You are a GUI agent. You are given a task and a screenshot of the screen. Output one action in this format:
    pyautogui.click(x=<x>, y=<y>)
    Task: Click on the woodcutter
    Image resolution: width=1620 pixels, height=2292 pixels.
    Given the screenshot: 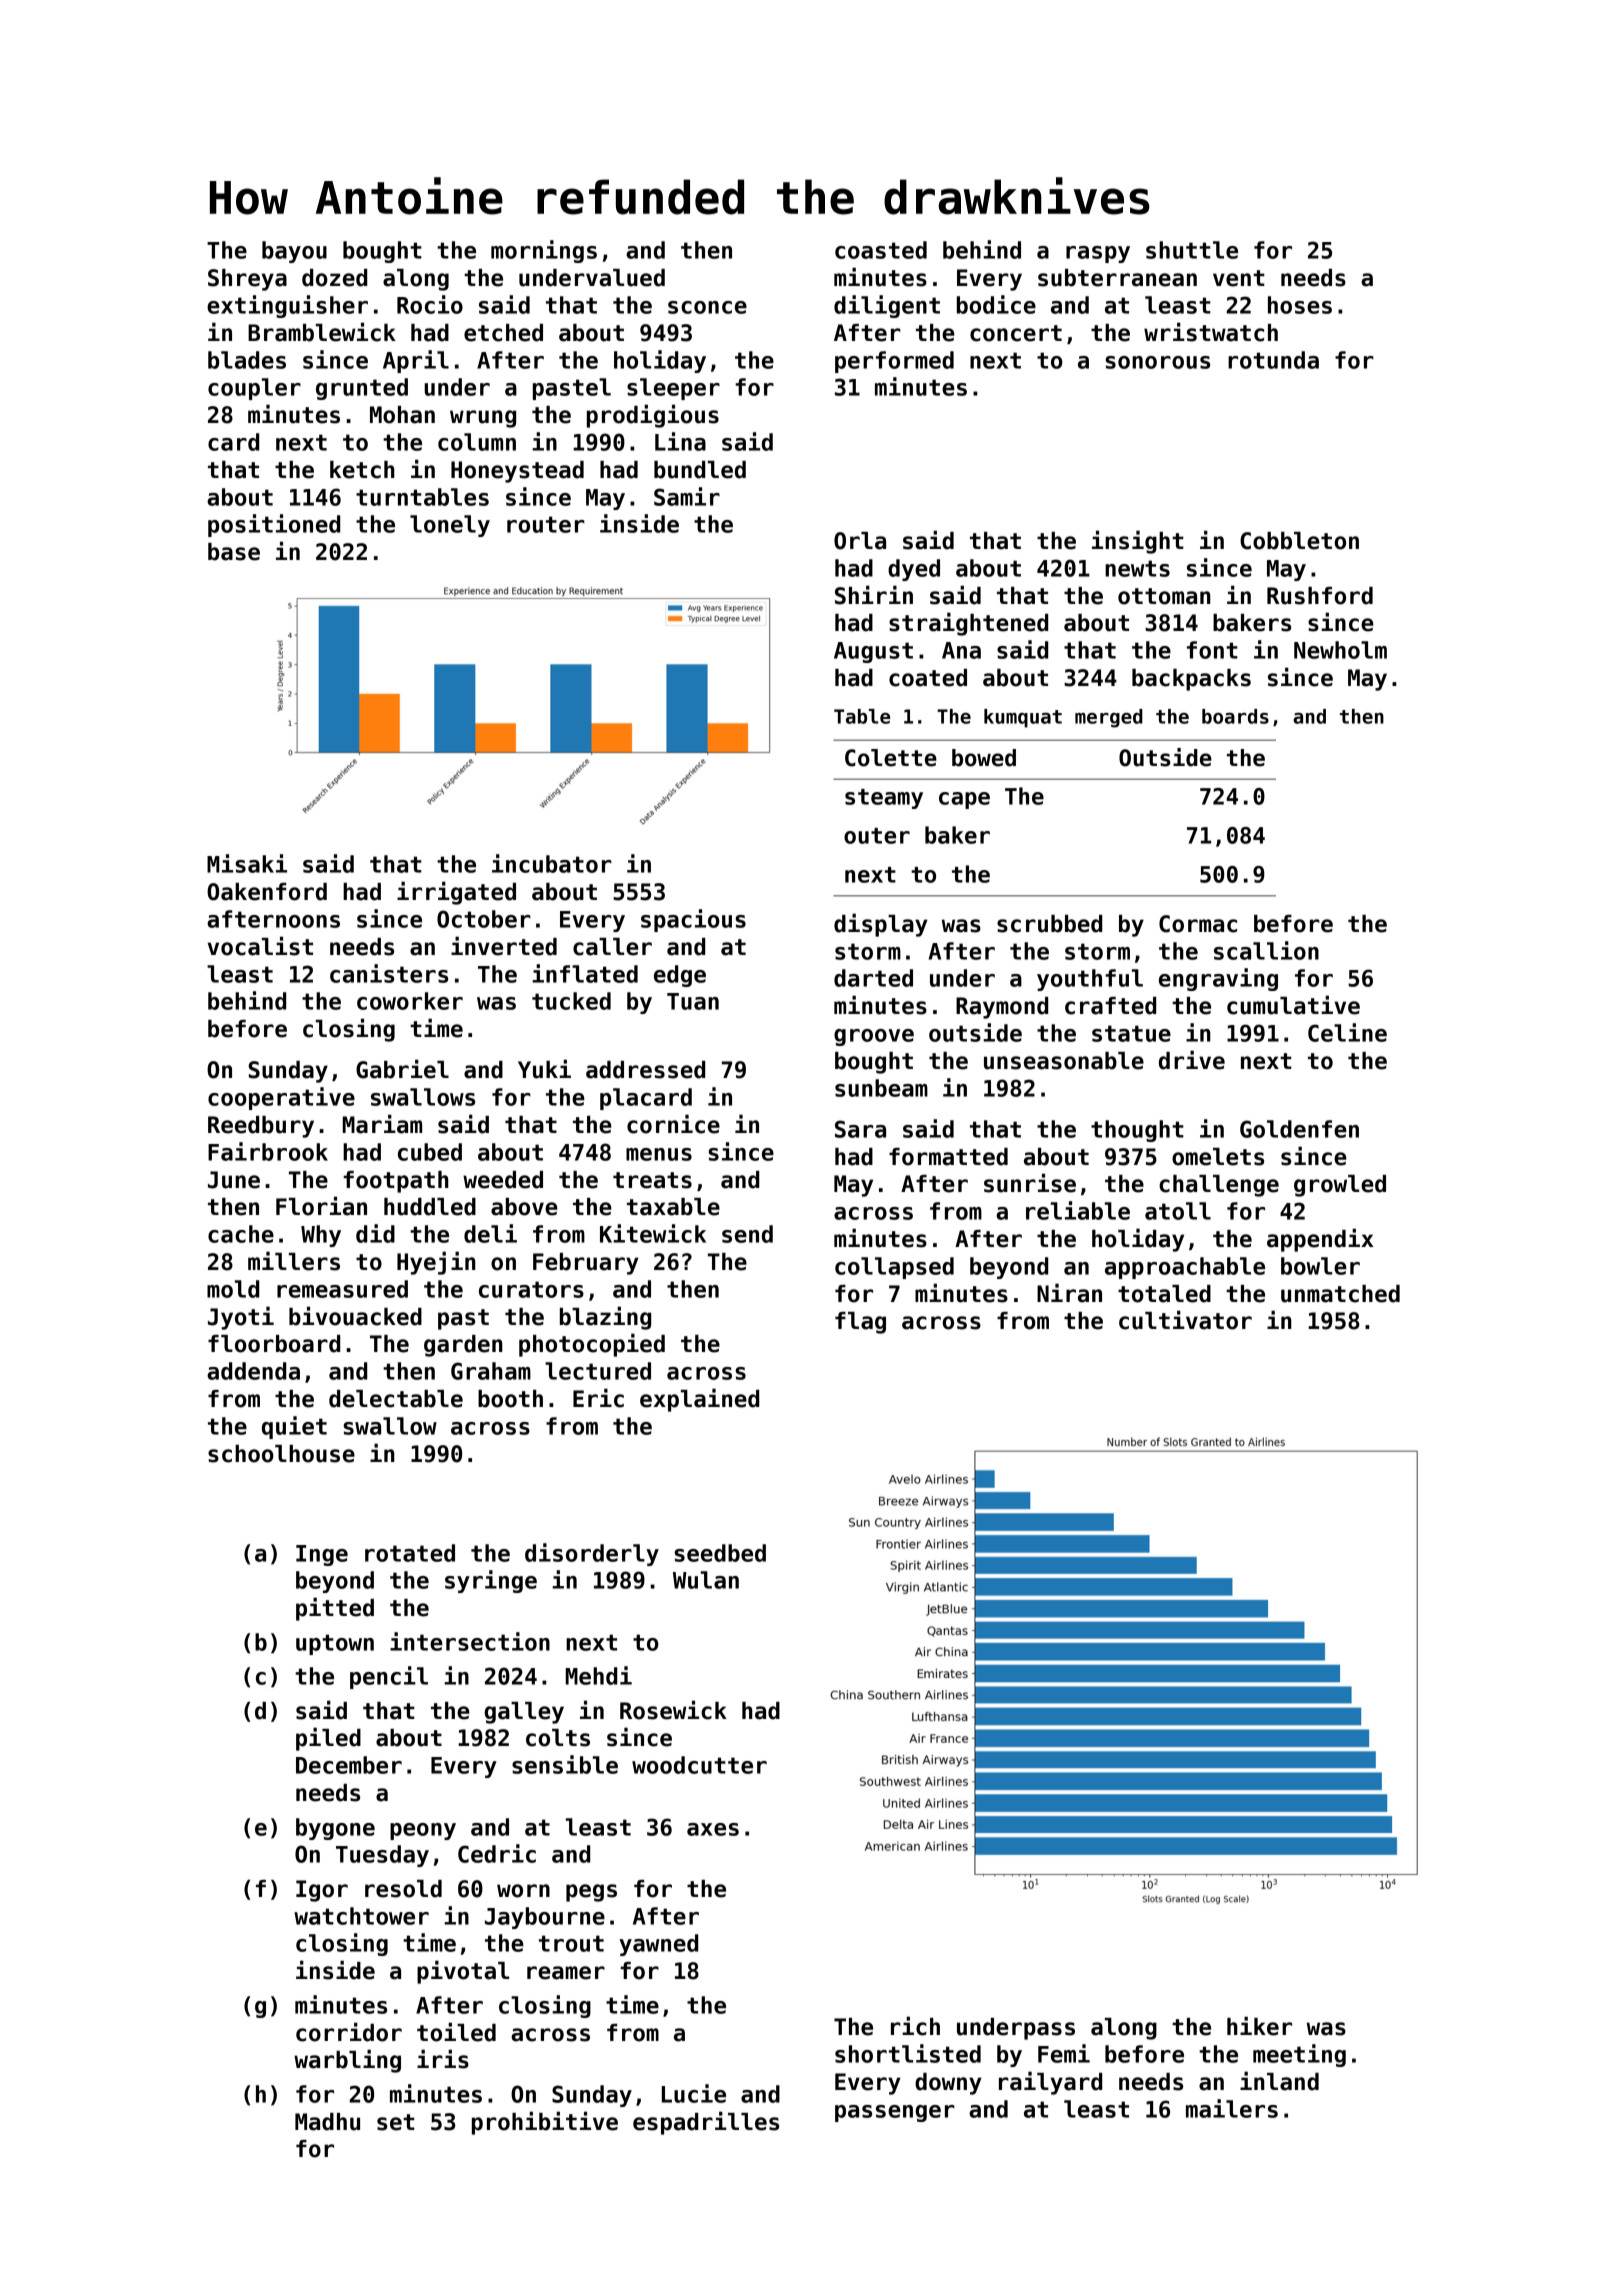 What is the action you would take?
    pyautogui.click(x=699, y=1765)
